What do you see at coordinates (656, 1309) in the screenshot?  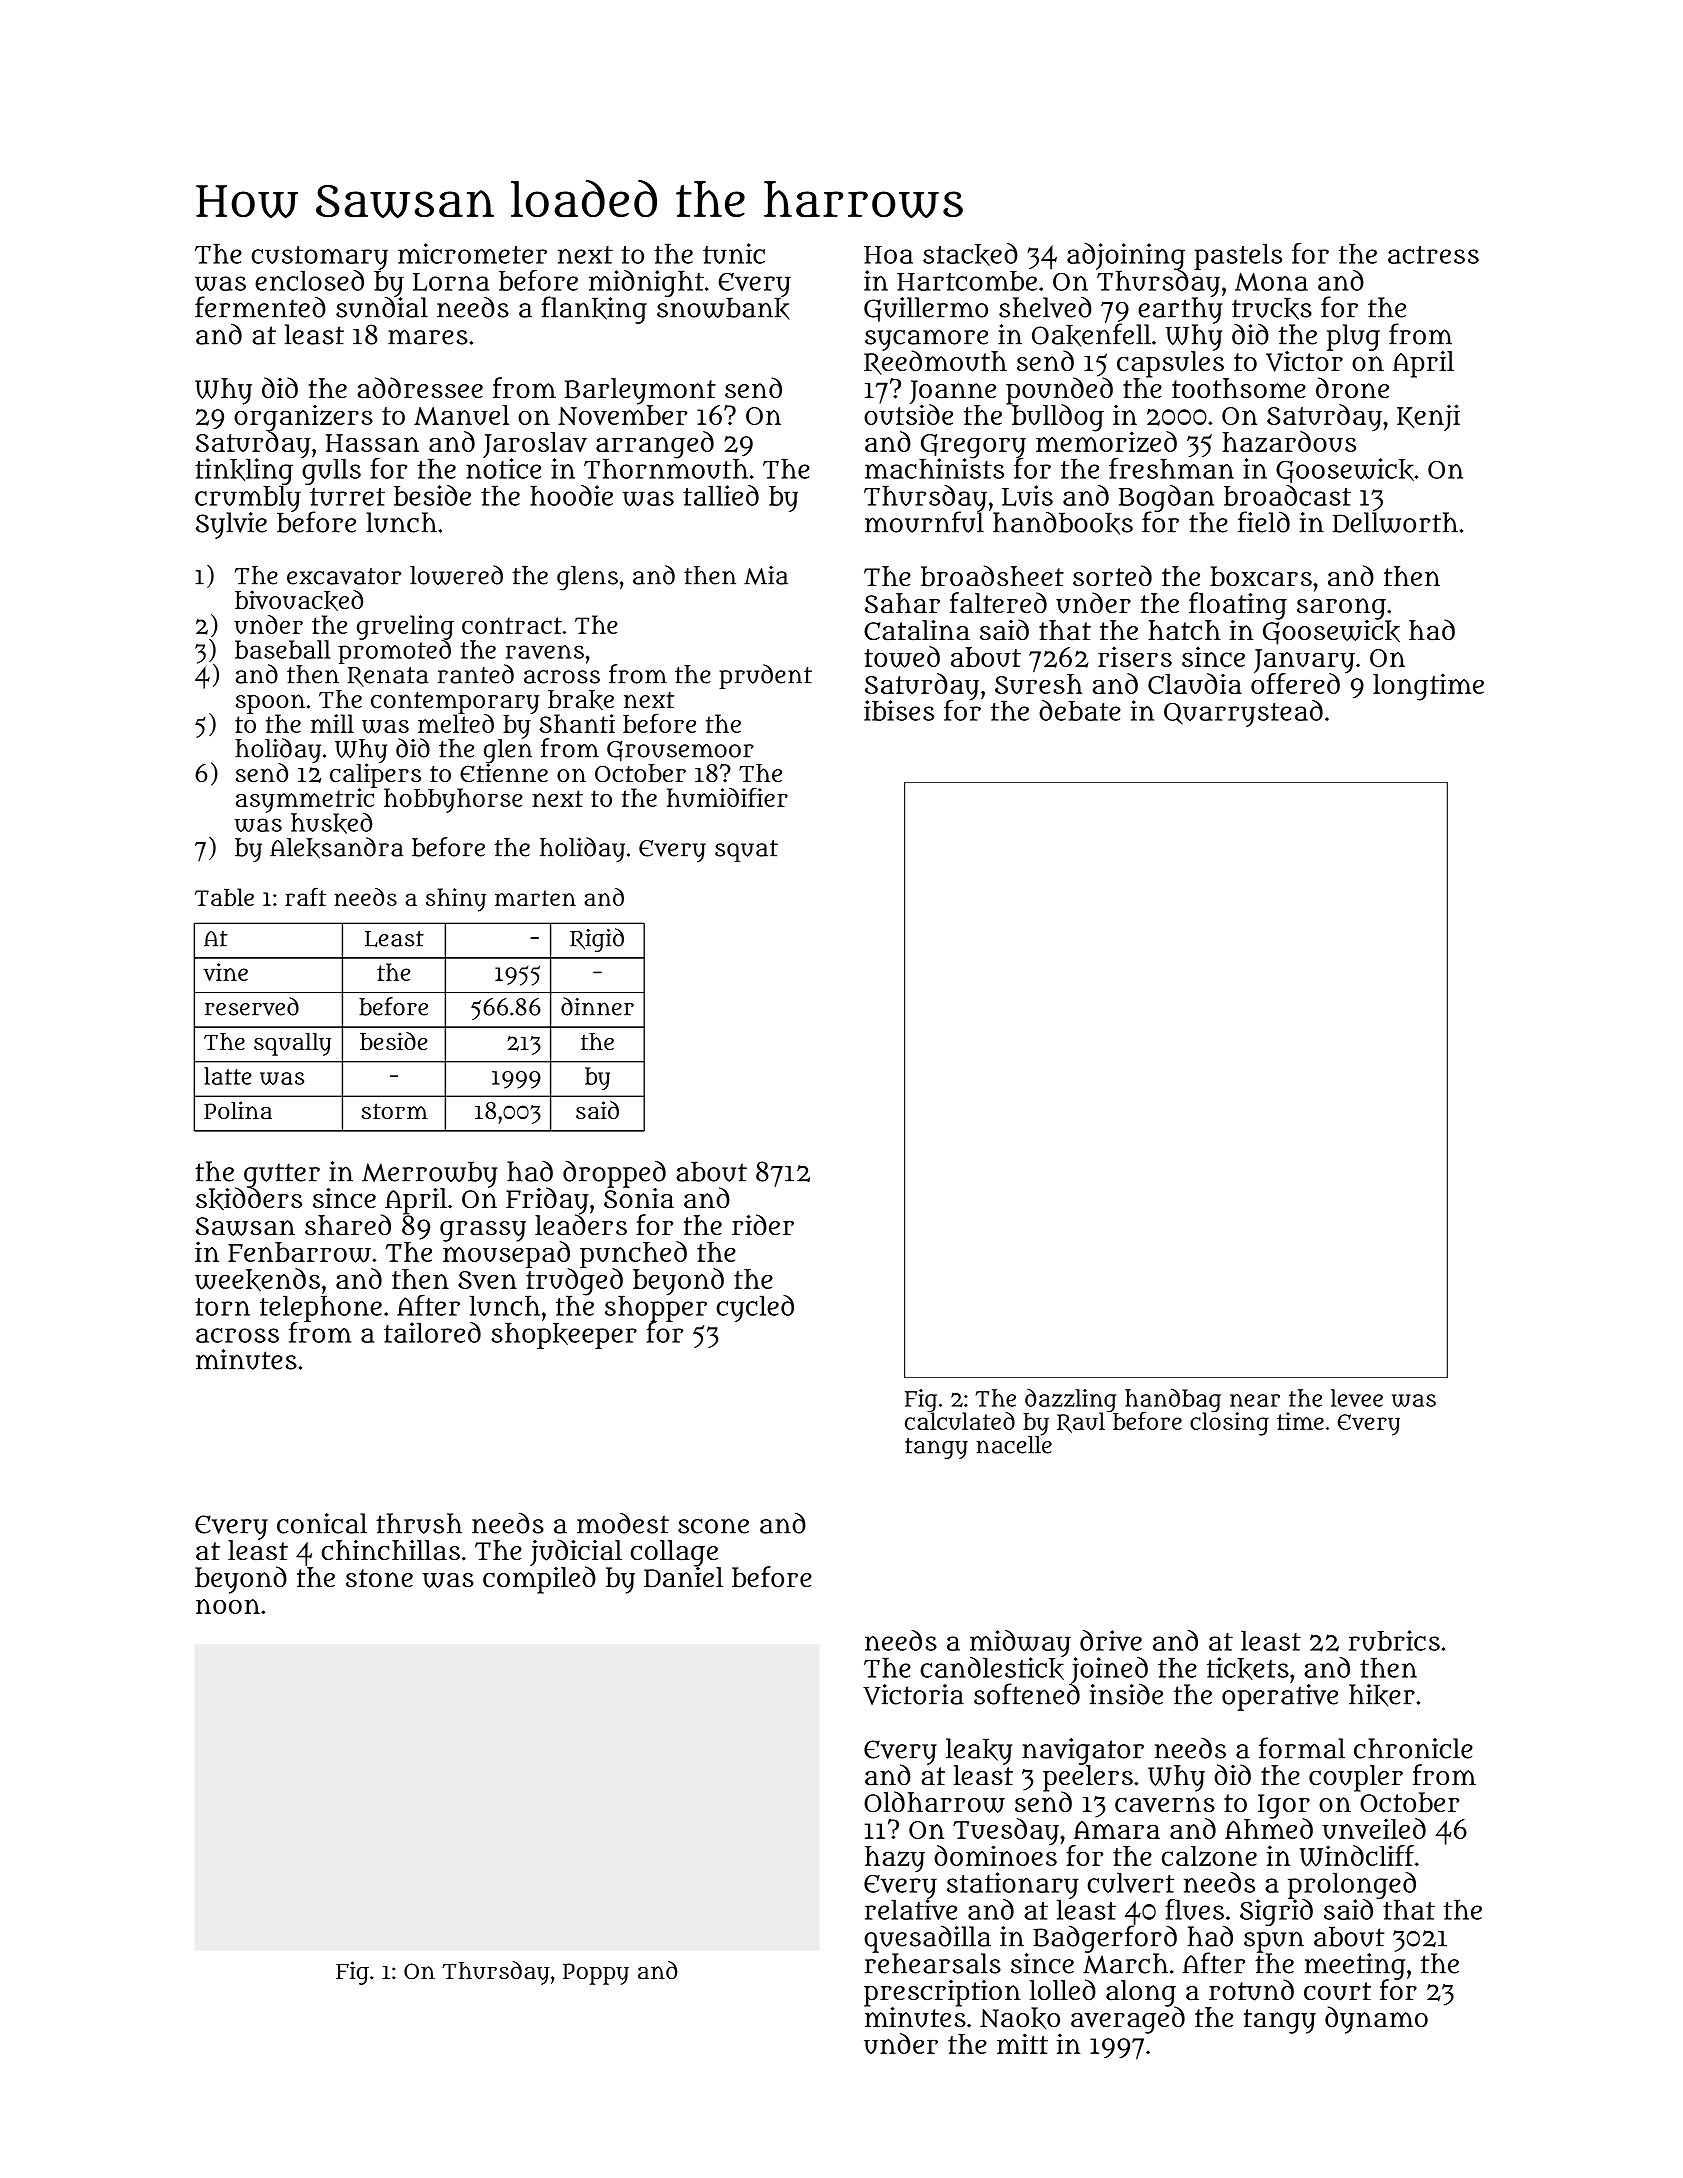 I see `shopper` at bounding box center [656, 1309].
